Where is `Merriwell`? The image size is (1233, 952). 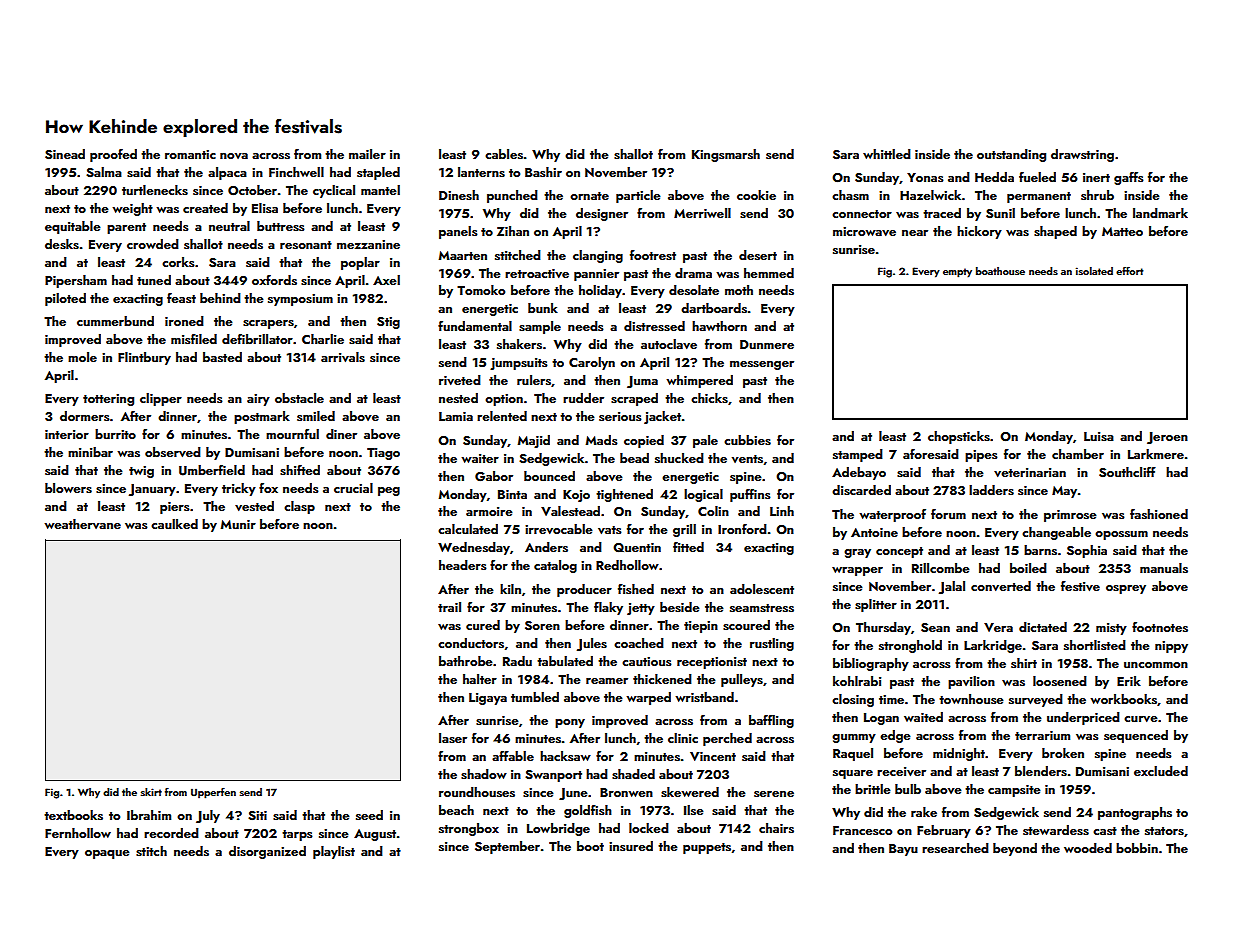
Merriwell is located at coordinates (702, 213).
